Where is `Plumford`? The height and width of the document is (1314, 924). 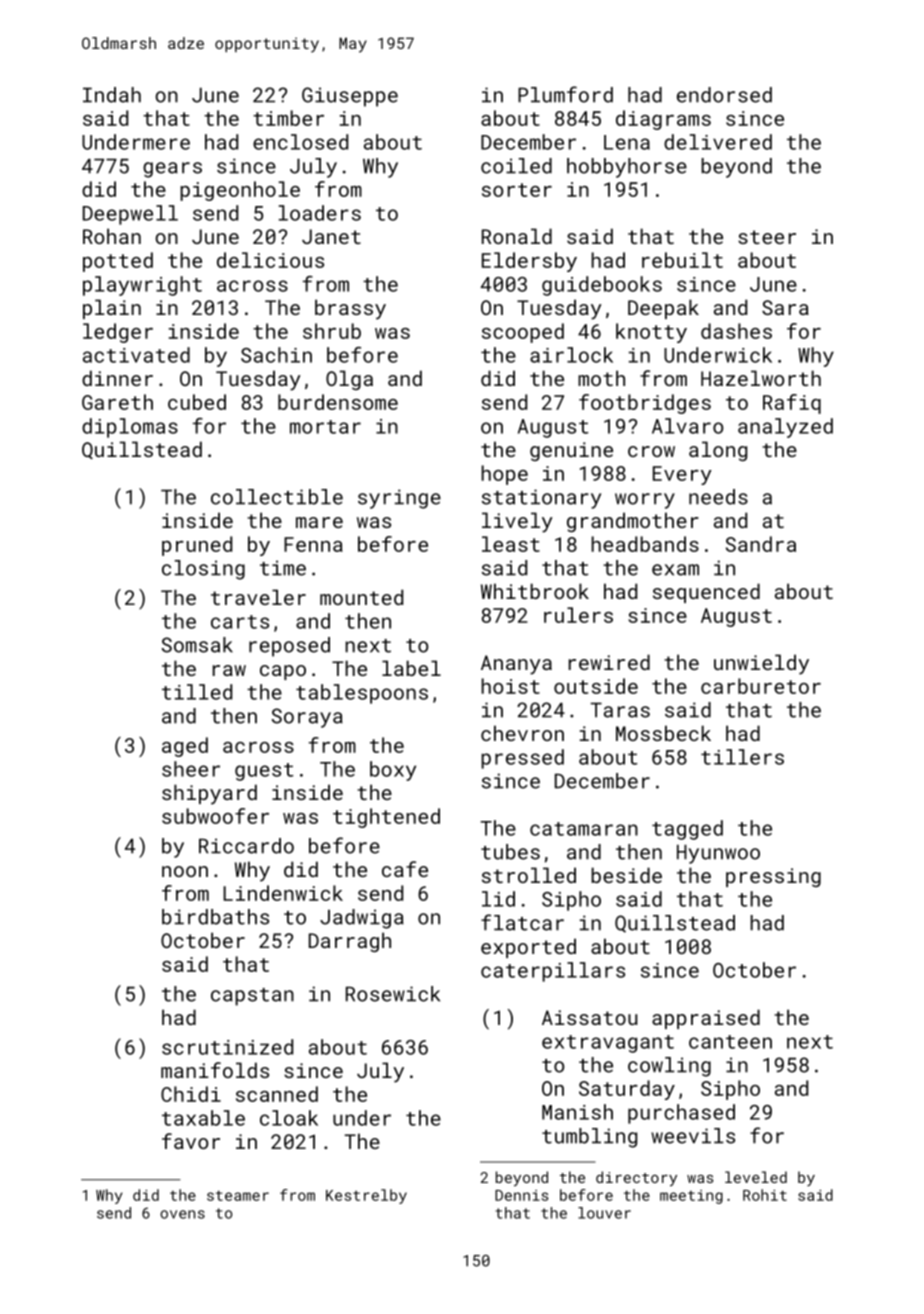
Plumford is located at coordinates (565, 94).
